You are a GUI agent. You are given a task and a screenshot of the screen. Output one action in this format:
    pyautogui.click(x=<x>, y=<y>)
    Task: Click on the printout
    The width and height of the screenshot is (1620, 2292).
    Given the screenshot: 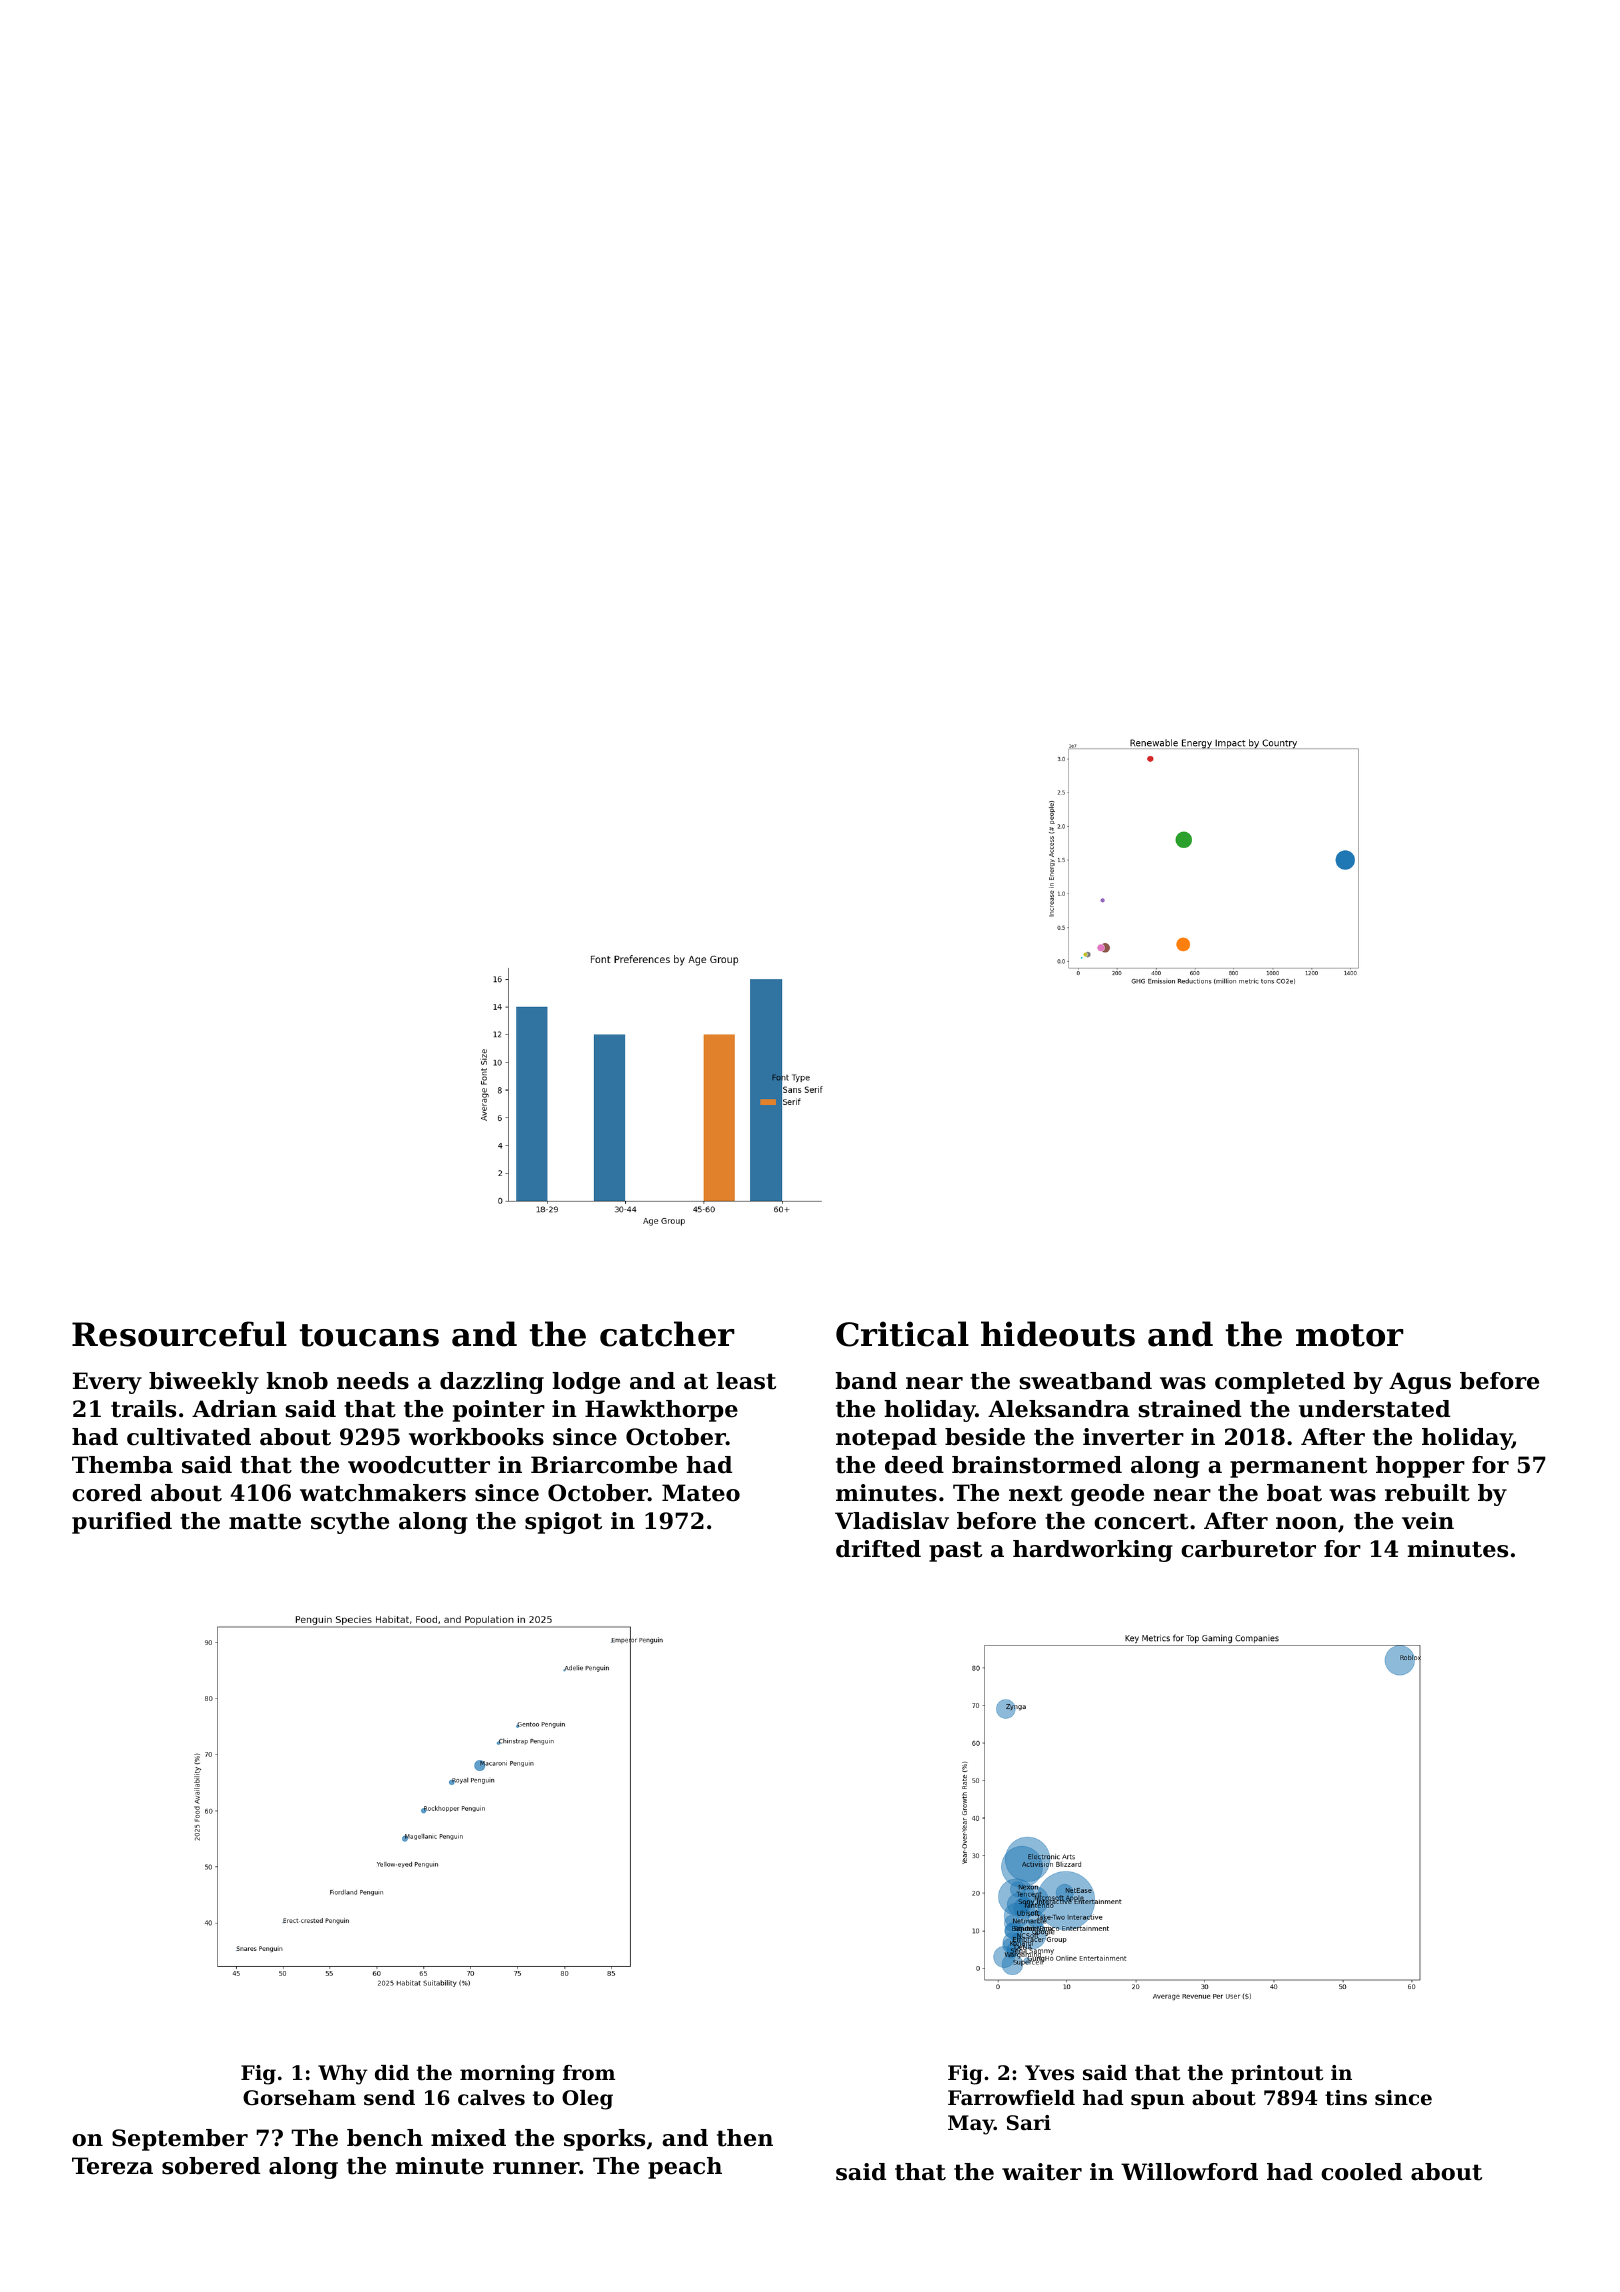 What is the action you would take?
    pyautogui.click(x=1277, y=2074)
